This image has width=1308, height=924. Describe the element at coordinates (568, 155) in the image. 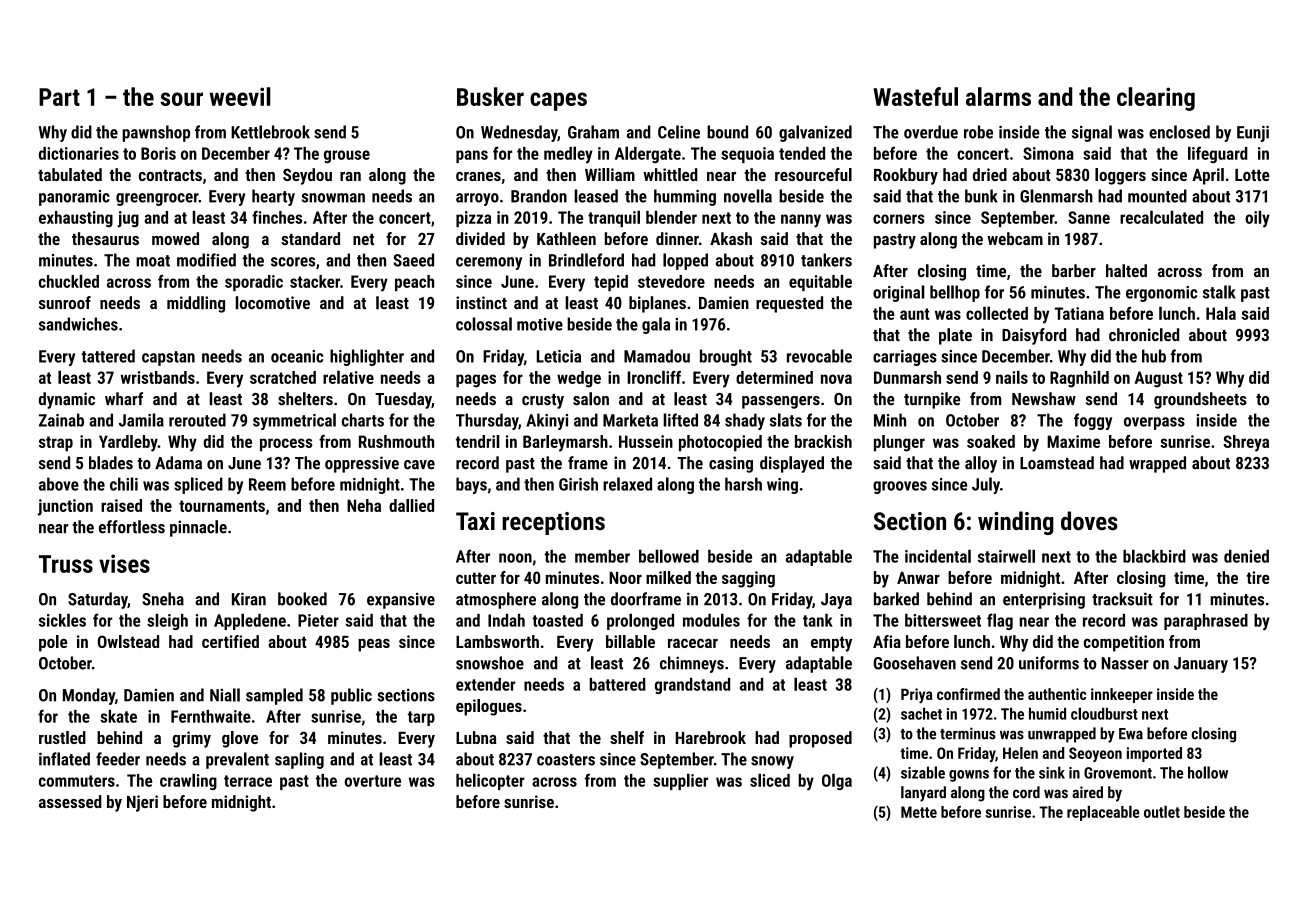

I see `medley` at that location.
